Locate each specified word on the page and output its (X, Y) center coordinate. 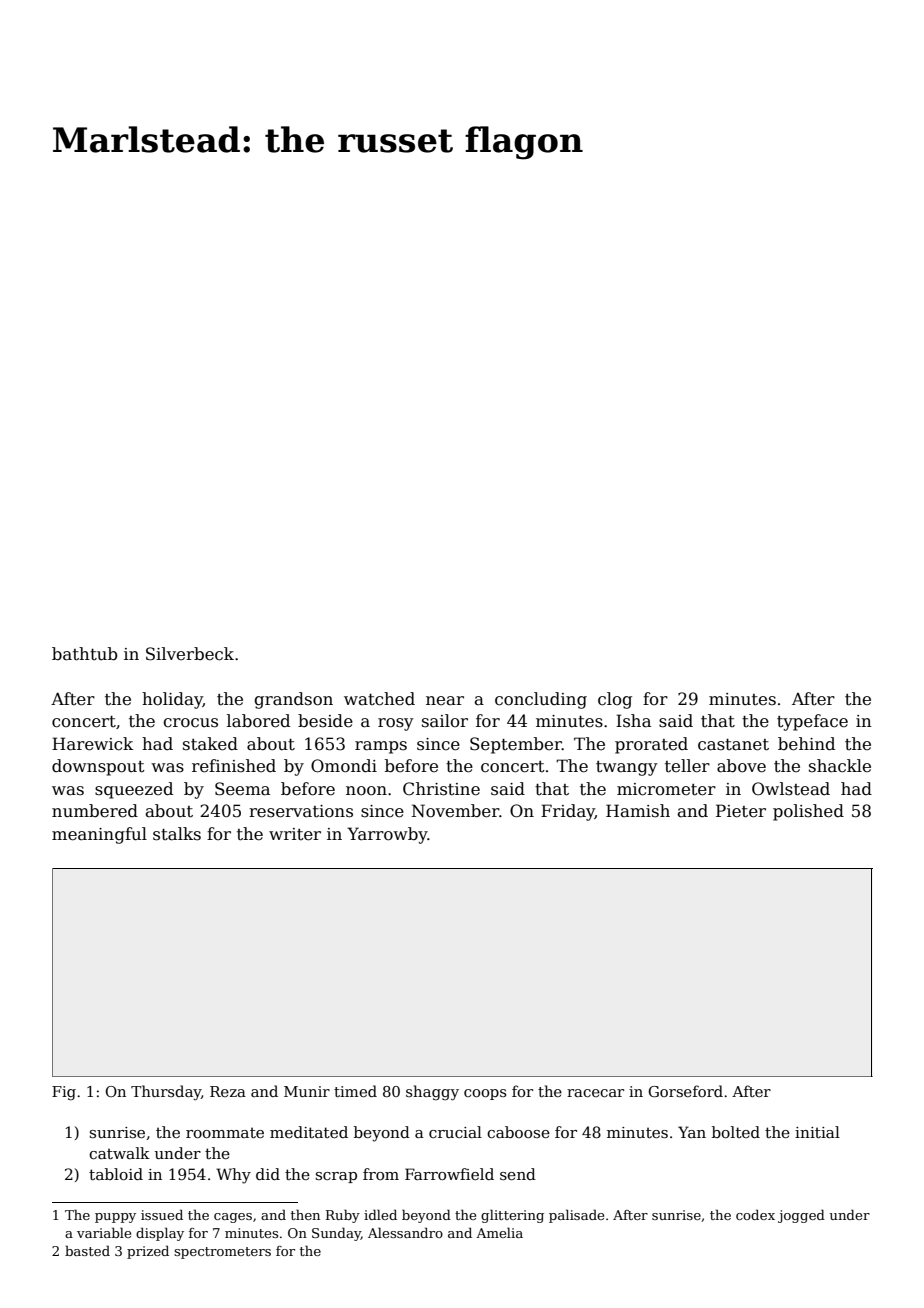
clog (615, 700)
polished (808, 812)
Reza (228, 1091)
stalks (177, 834)
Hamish (638, 811)
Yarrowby (387, 835)
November (455, 811)
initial (817, 1132)
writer (295, 834)
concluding (541, 700)
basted (87, 1250)
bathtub (85, 654)
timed (355, 1091)
